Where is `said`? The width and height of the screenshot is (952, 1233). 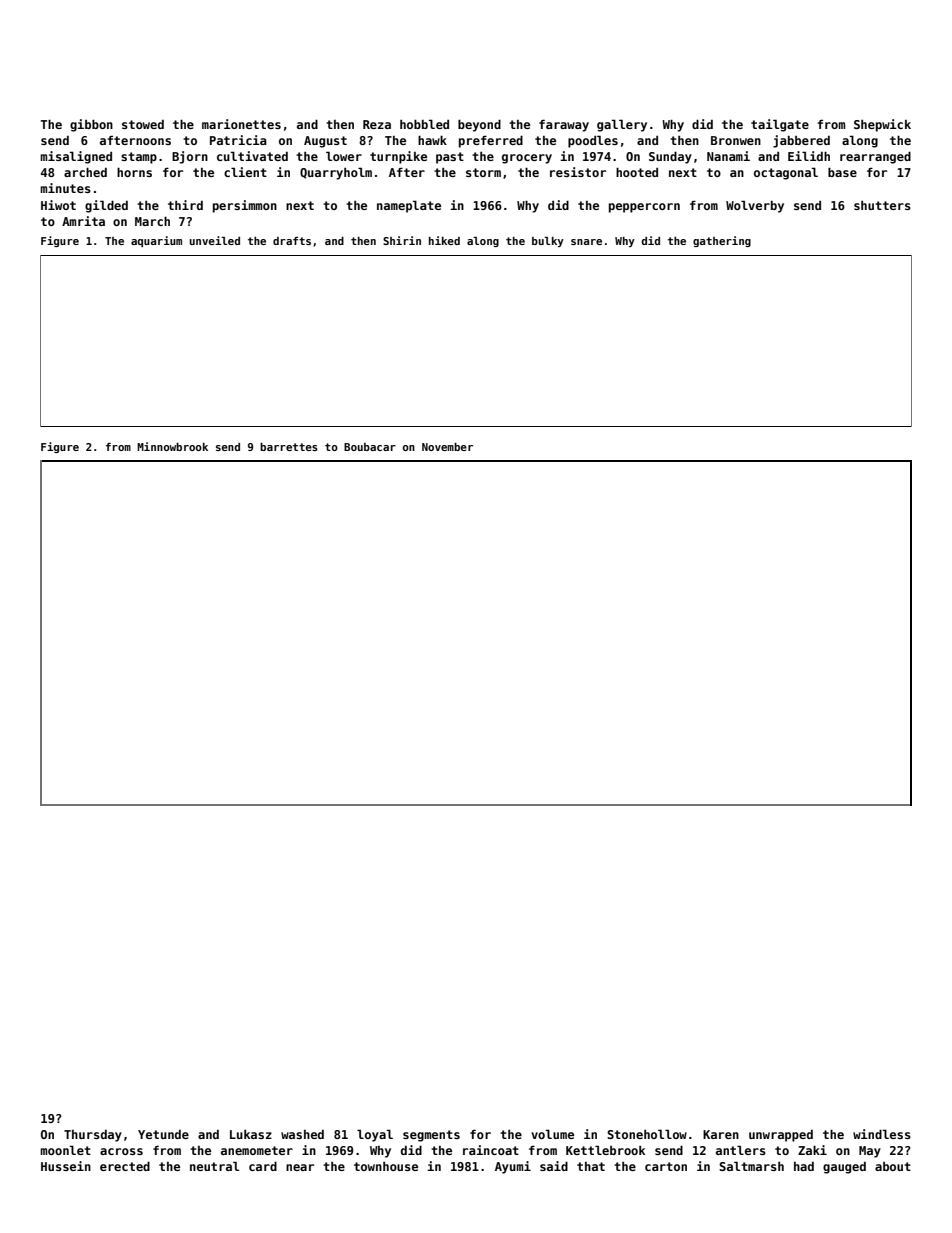 said is located at coordinates (554, 1166).
